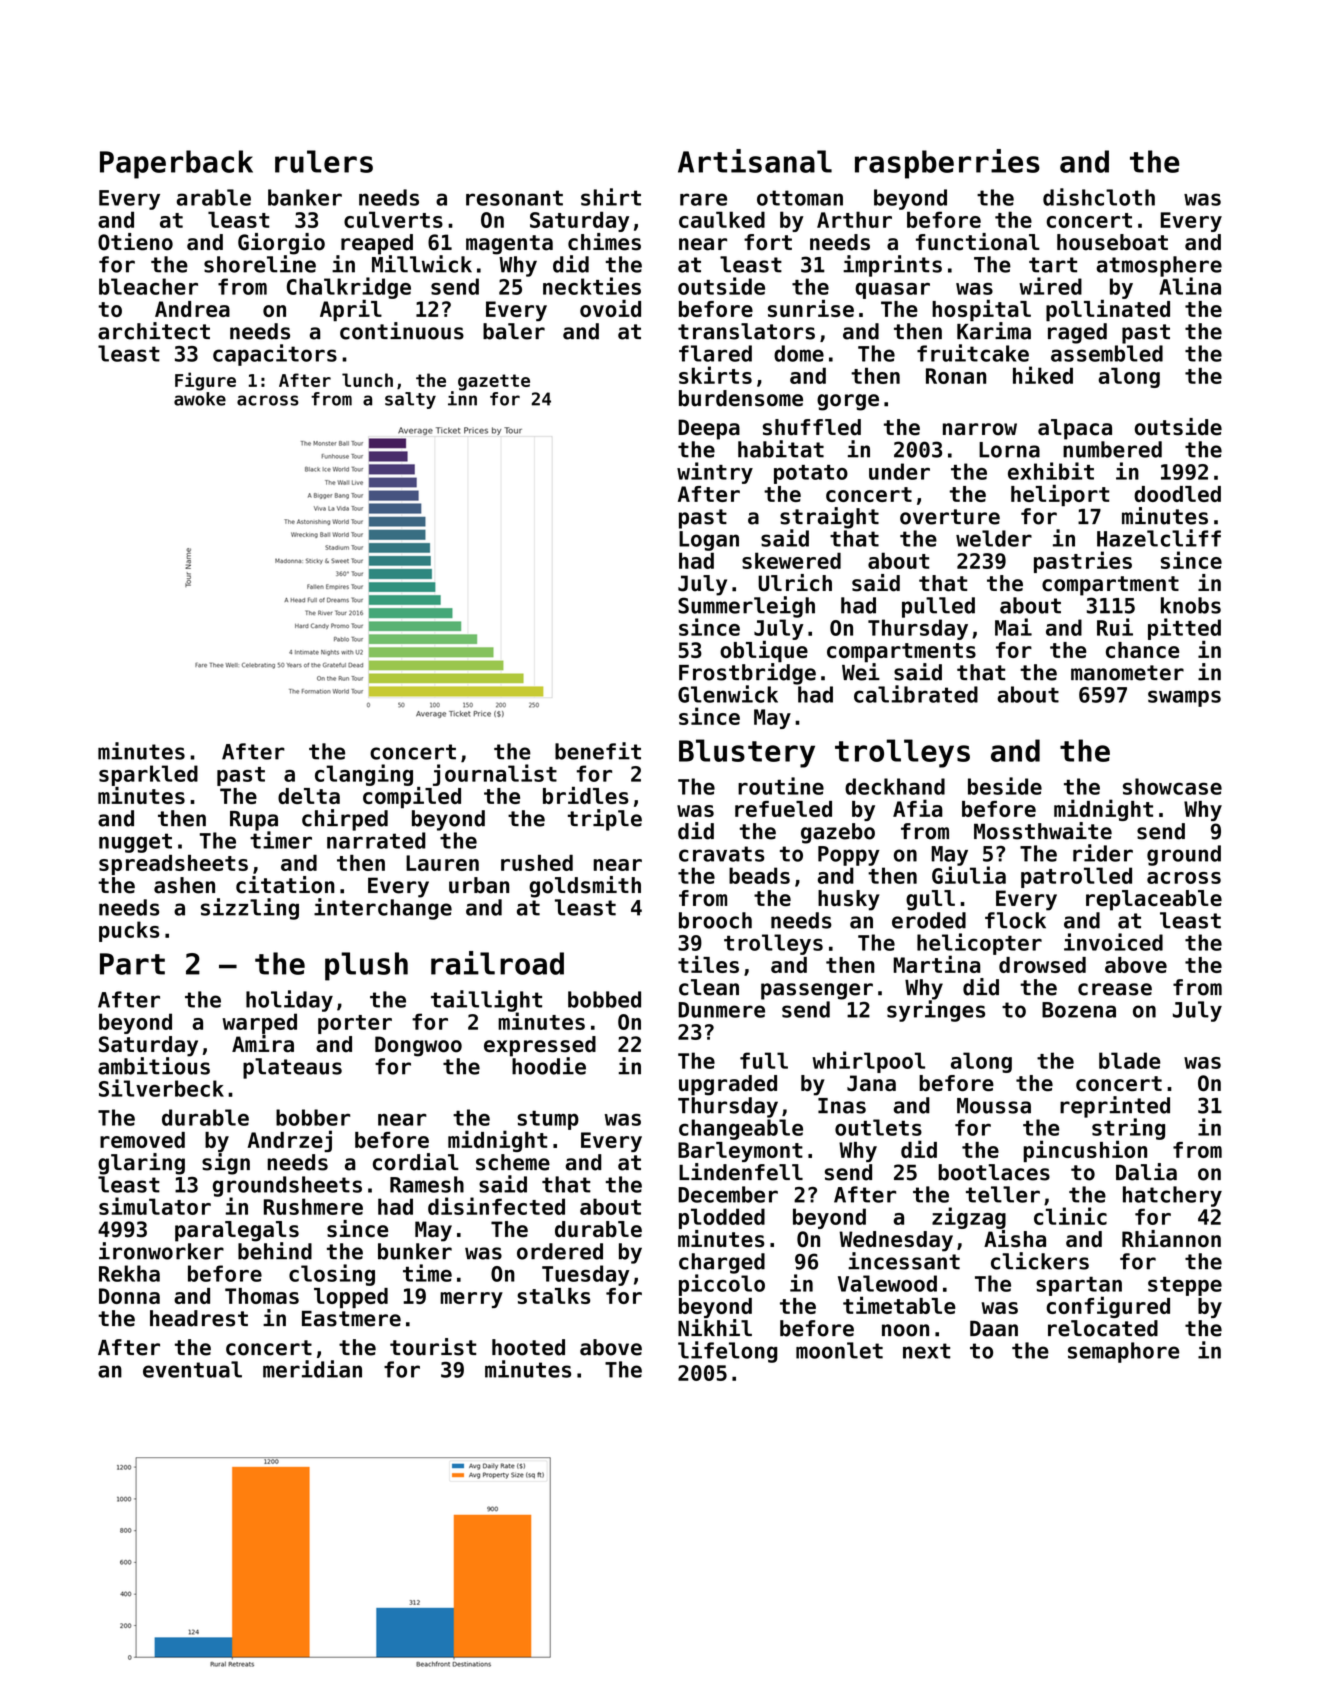  What do you see at coordinates (129, 1273) in the screenshot?
I see `Rekha` at bounding box center [129, 1273].
